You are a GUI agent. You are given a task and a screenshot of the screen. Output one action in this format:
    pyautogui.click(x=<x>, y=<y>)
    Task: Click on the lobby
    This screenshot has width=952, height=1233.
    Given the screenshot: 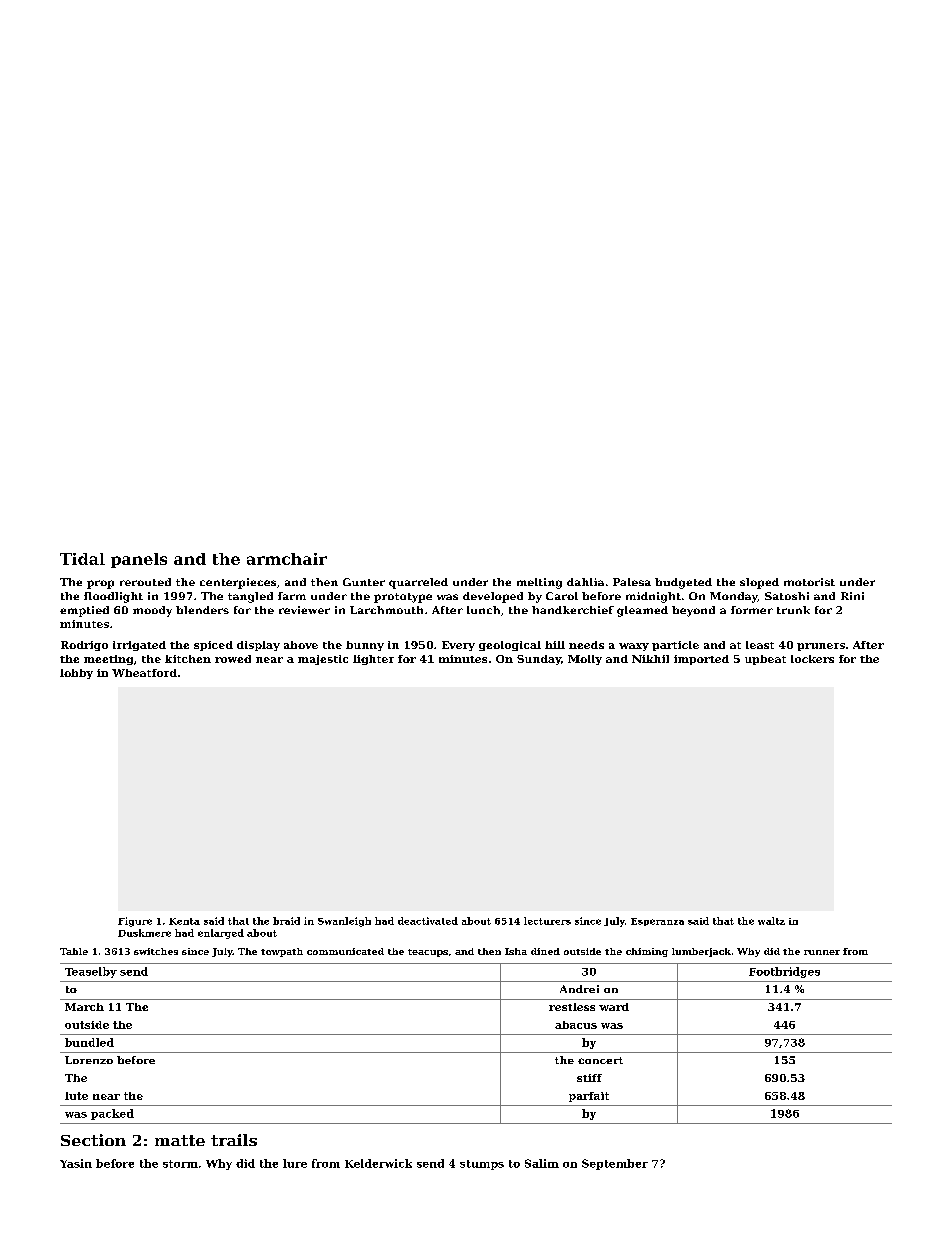 What is the action you would take?
    pyautogui.click(x=76, y=674)
